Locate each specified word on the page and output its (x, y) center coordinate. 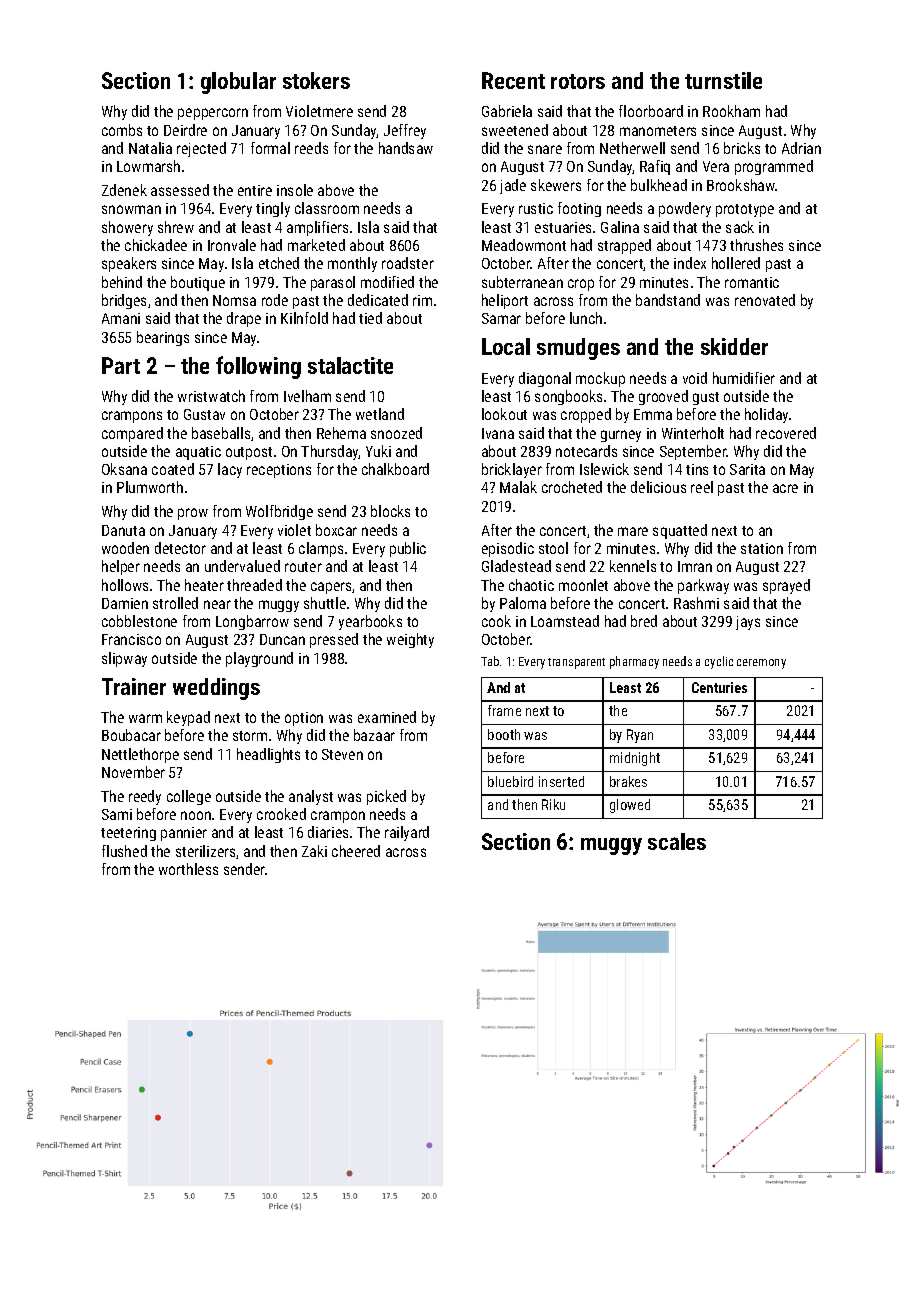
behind (122, 282)
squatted (680, 531)
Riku (553, 804)
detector (180, 548)
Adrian (801, 148)
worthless (188, 869)
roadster (408, 263)
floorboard (651, 111)
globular (238, 83)
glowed (630, 806)
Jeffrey (405, 131)
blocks (390, 511)
